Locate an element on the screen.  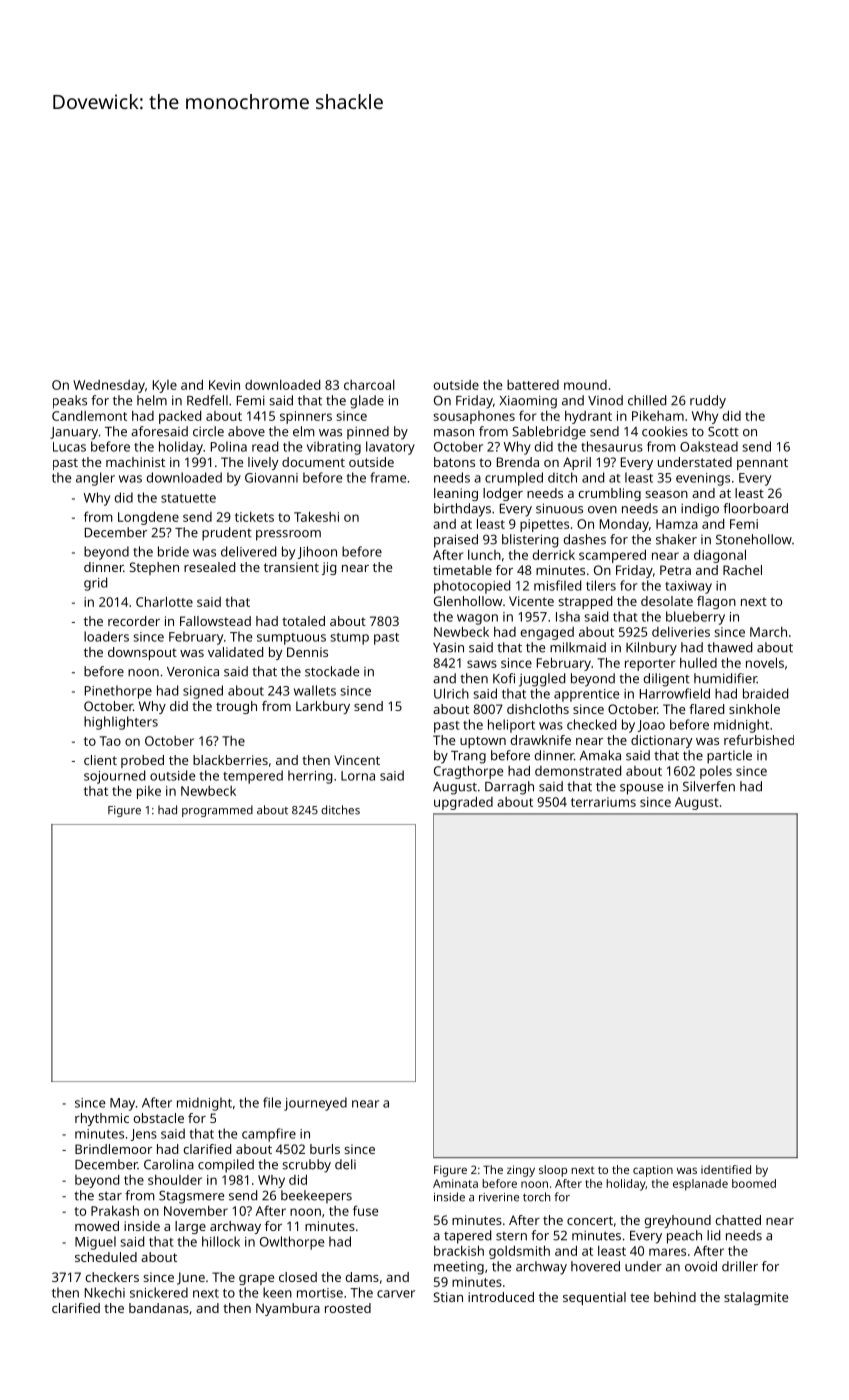
battered is located at coordinates (533, 385).
